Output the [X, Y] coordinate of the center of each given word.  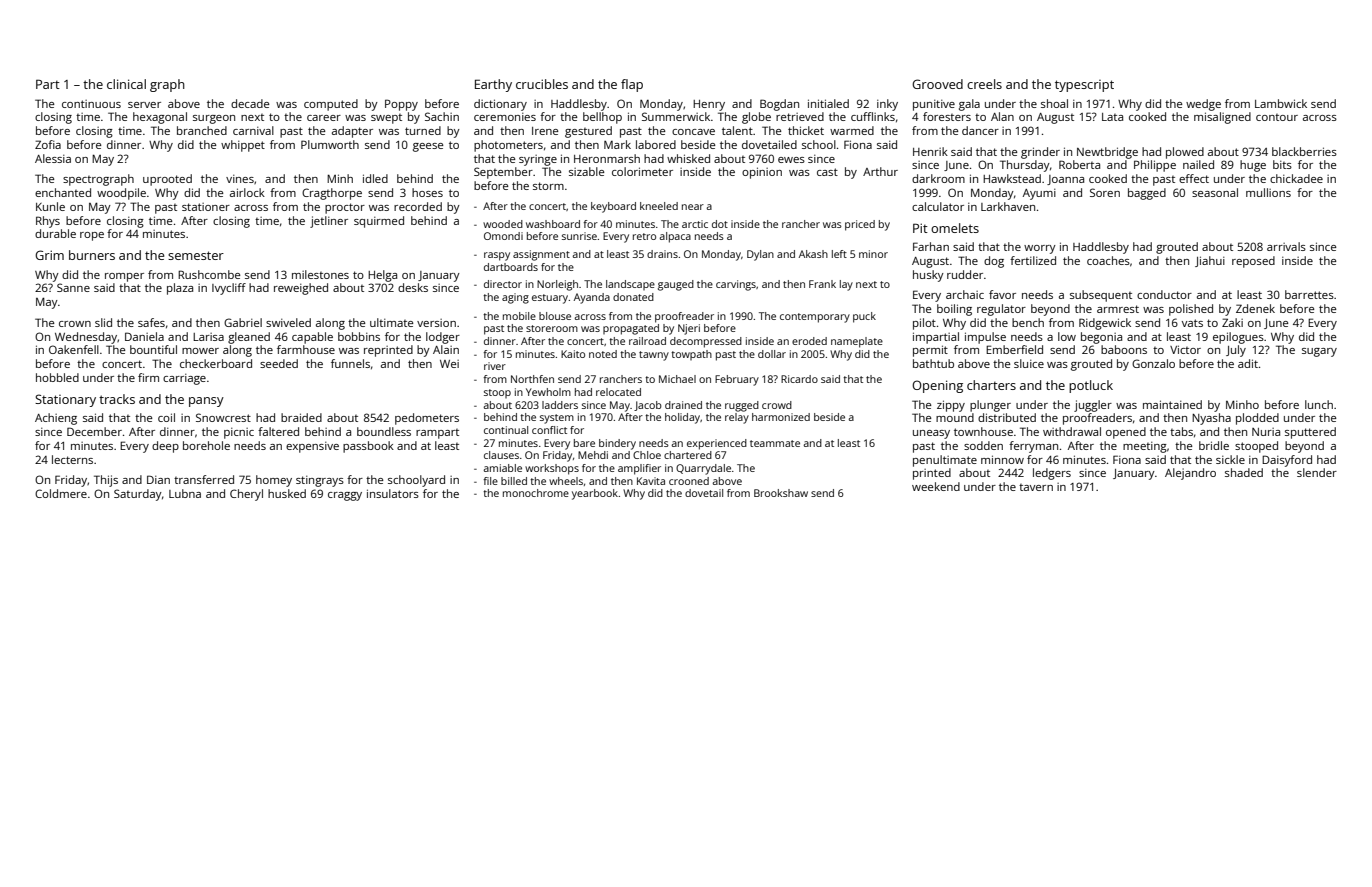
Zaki [1232, 322]
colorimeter [642, 171]
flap [632, 85]
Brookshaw [781, 493]
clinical [126, 84]
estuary [550, 299]
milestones [320, 274]
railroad [647, 341]
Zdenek [1255, 308]
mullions [1268, 192]
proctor [345, 208]
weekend [936, 486]
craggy [345, 496]
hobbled [57, 377]
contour [1277, 117]
